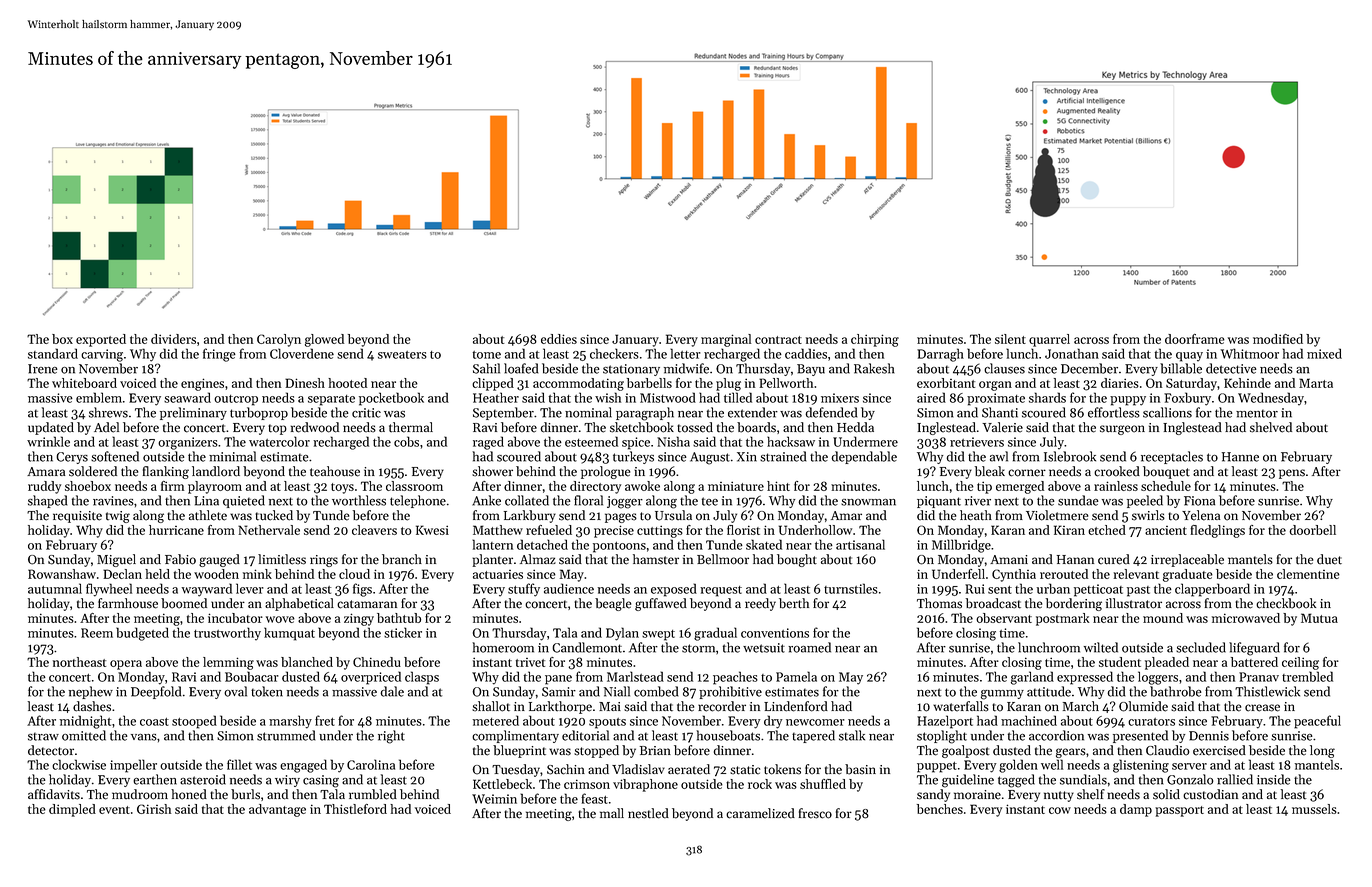  Describe the element at coordinates (1032, 678) in the image. I see `garland` at that location.
